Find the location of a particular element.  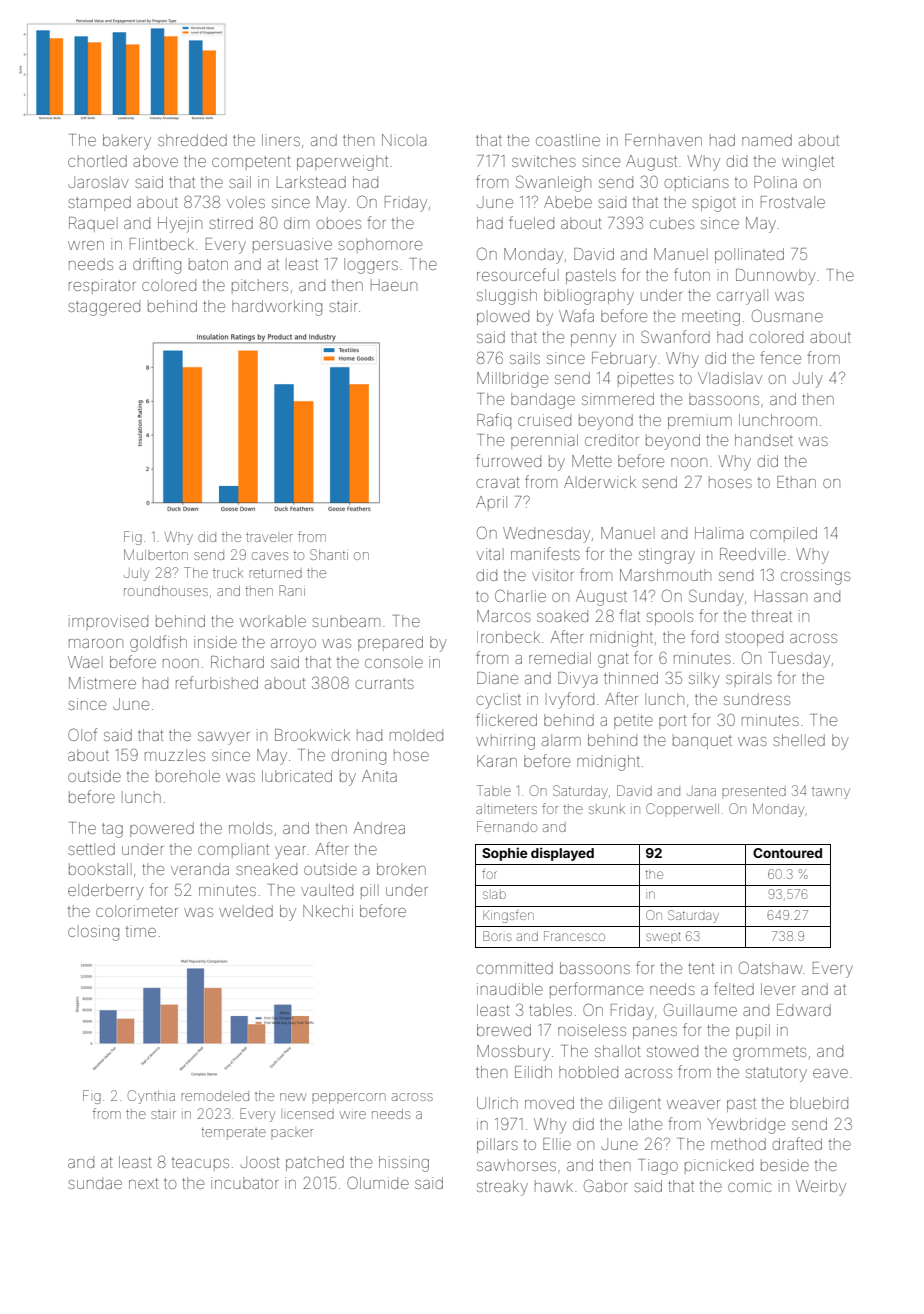

remedial is located at coordinates (560, 658).
